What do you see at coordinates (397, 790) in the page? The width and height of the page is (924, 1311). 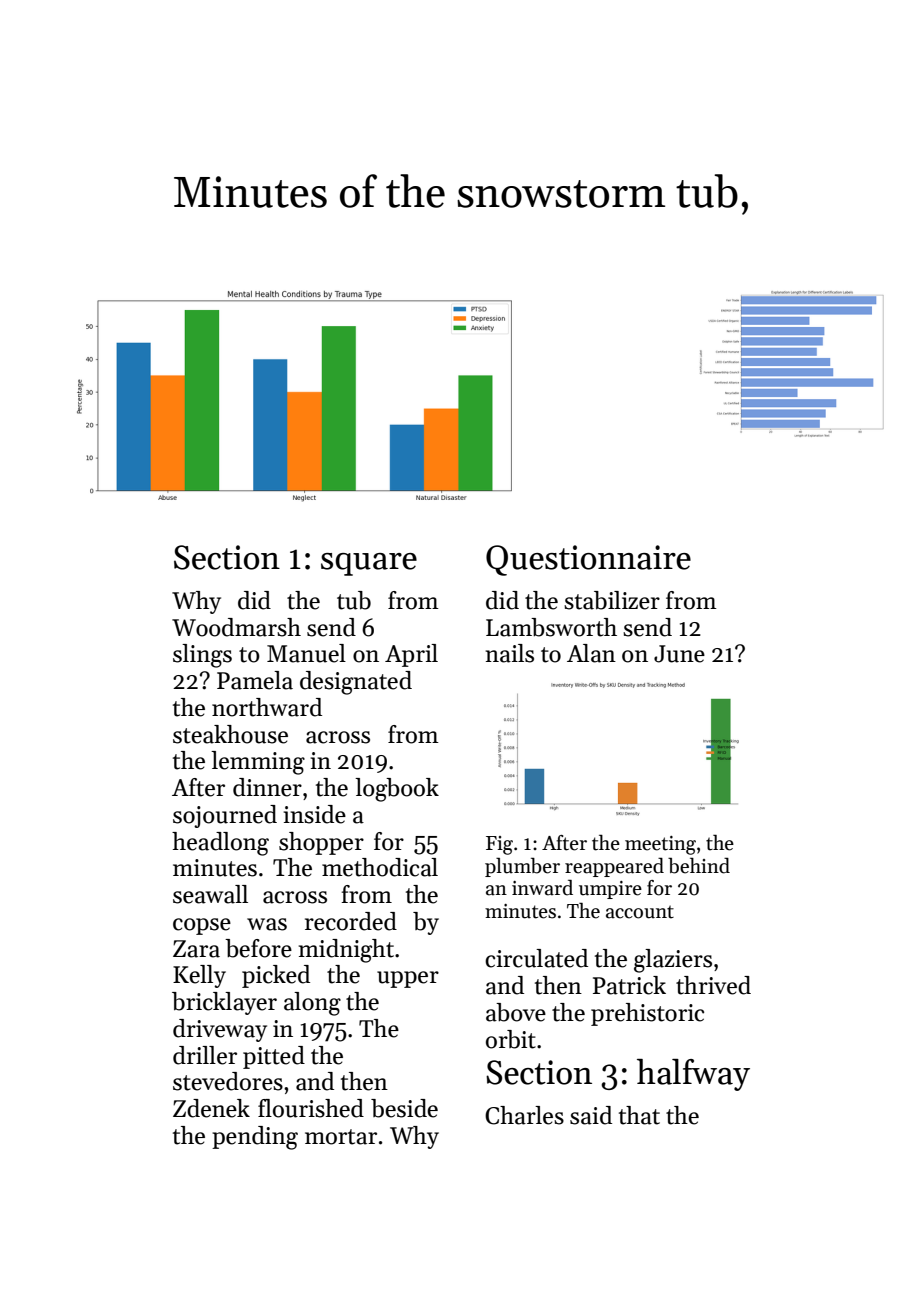 I see `logbook` at bounding box center [397, 790].
